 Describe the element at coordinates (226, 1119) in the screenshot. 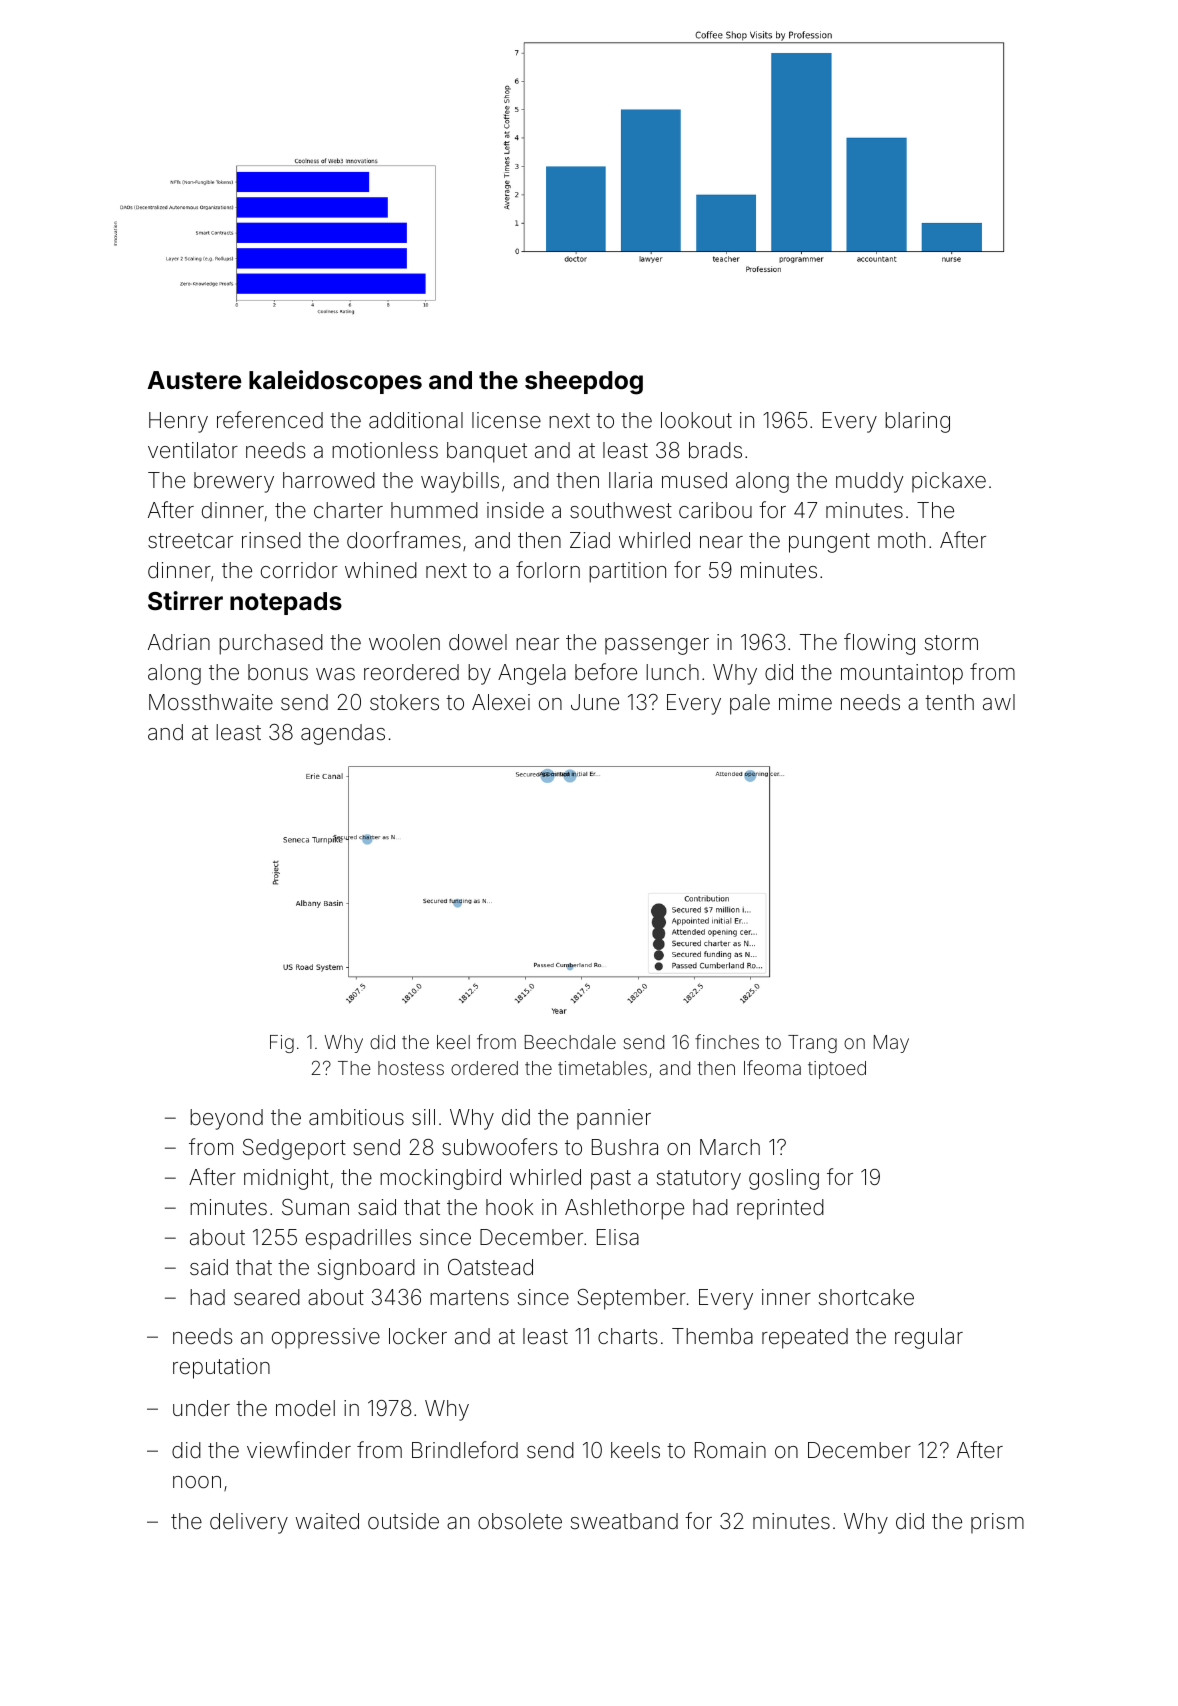

I see `beyond` at that location.
